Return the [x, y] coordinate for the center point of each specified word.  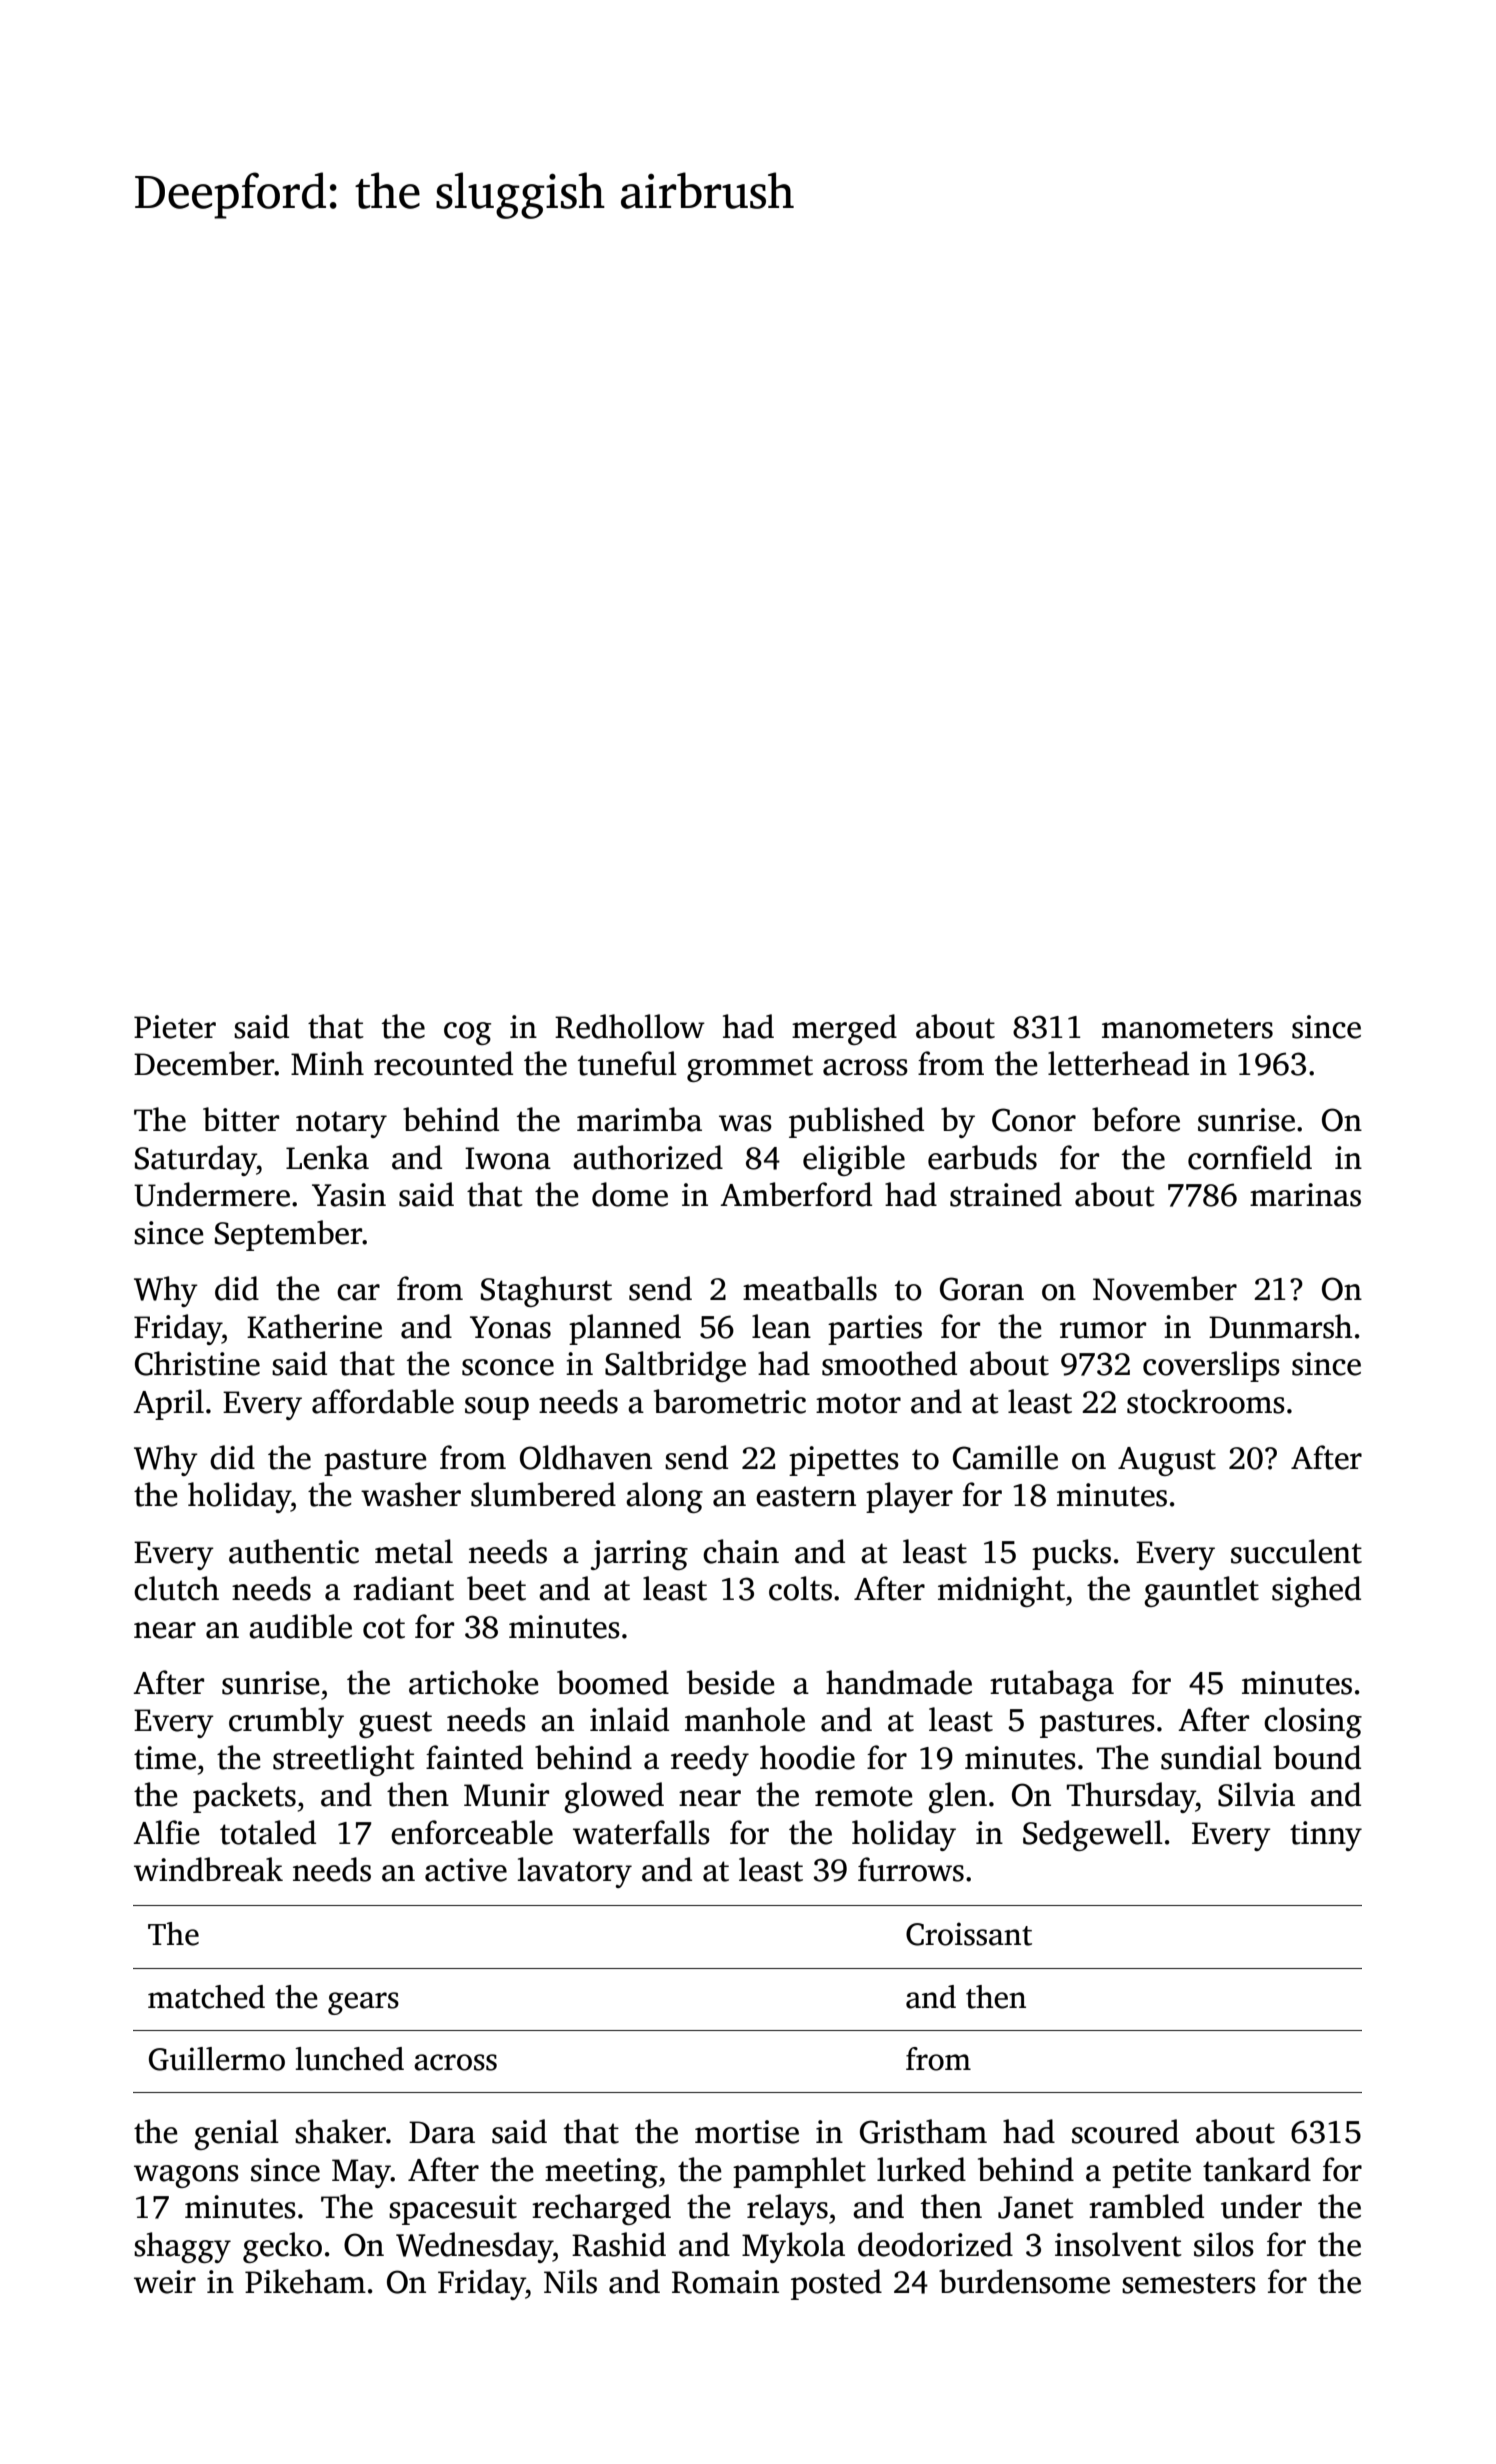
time [165, 1758]
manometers [1187, 1028]
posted [836, 2284]
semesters [1189, 2283]
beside [731, 1682]
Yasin [349, 1195]
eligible [854, 1160]
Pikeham [305, 2281]
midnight [1001, 1591]
